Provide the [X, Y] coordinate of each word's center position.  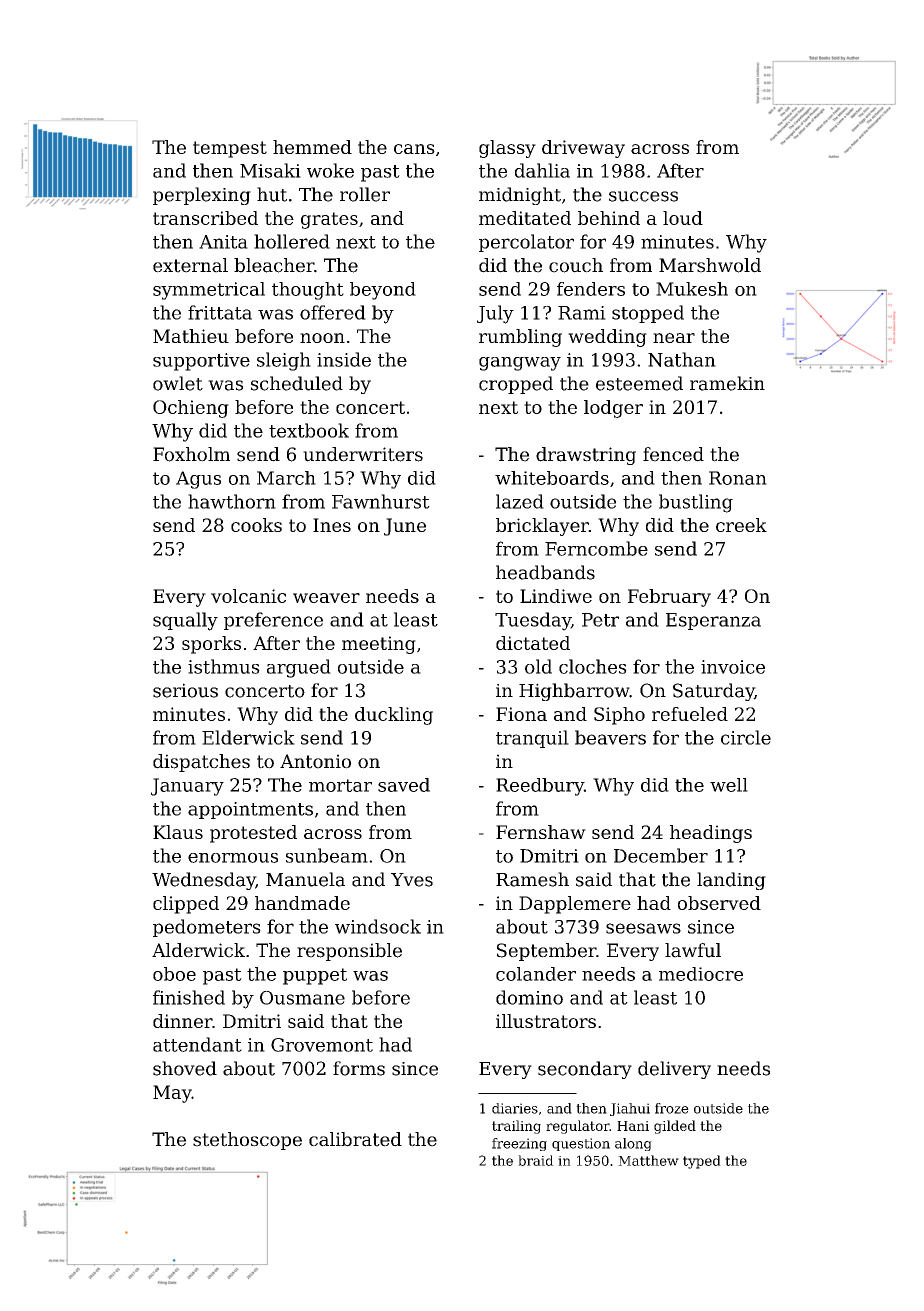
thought [308, 291]
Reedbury [540, 787]
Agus [198, 480]
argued [299, 668]
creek [741, 525]
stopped [648, 314]
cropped [516, 385]
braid [536, 1160]
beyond [383, 291]
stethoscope [247, 1141]
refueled [690, 714]
